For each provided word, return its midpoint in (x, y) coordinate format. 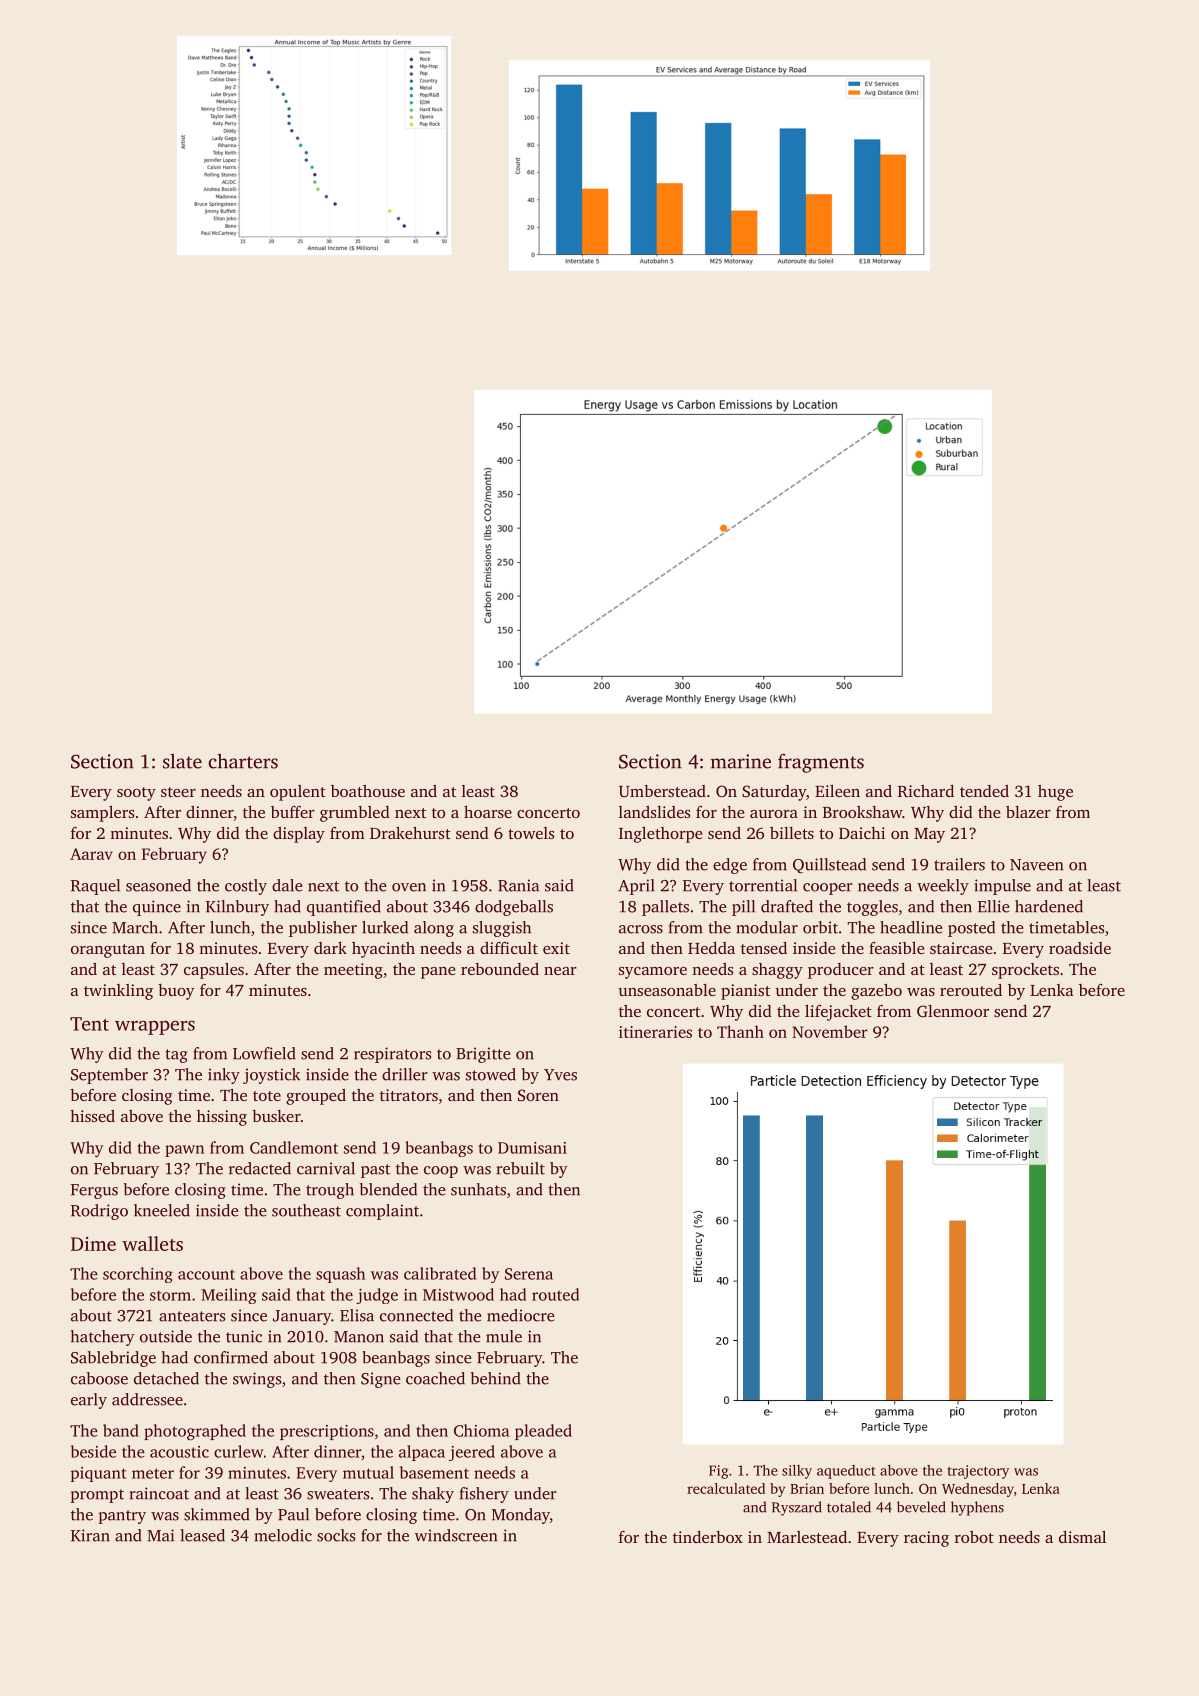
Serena (529, 1274)
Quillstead (829, 865)
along (434, 929)
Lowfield (264, 1053)
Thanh (740, 1031)
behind (496, 1378)
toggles (872, 908)
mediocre (521, 1315)
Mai (160, 1535)
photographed (195, 1432)
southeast (306, 1210)
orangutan (108, 951)
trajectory (978, 1472)
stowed (491, 1074)
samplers (102, 814)
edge (730, 866)
